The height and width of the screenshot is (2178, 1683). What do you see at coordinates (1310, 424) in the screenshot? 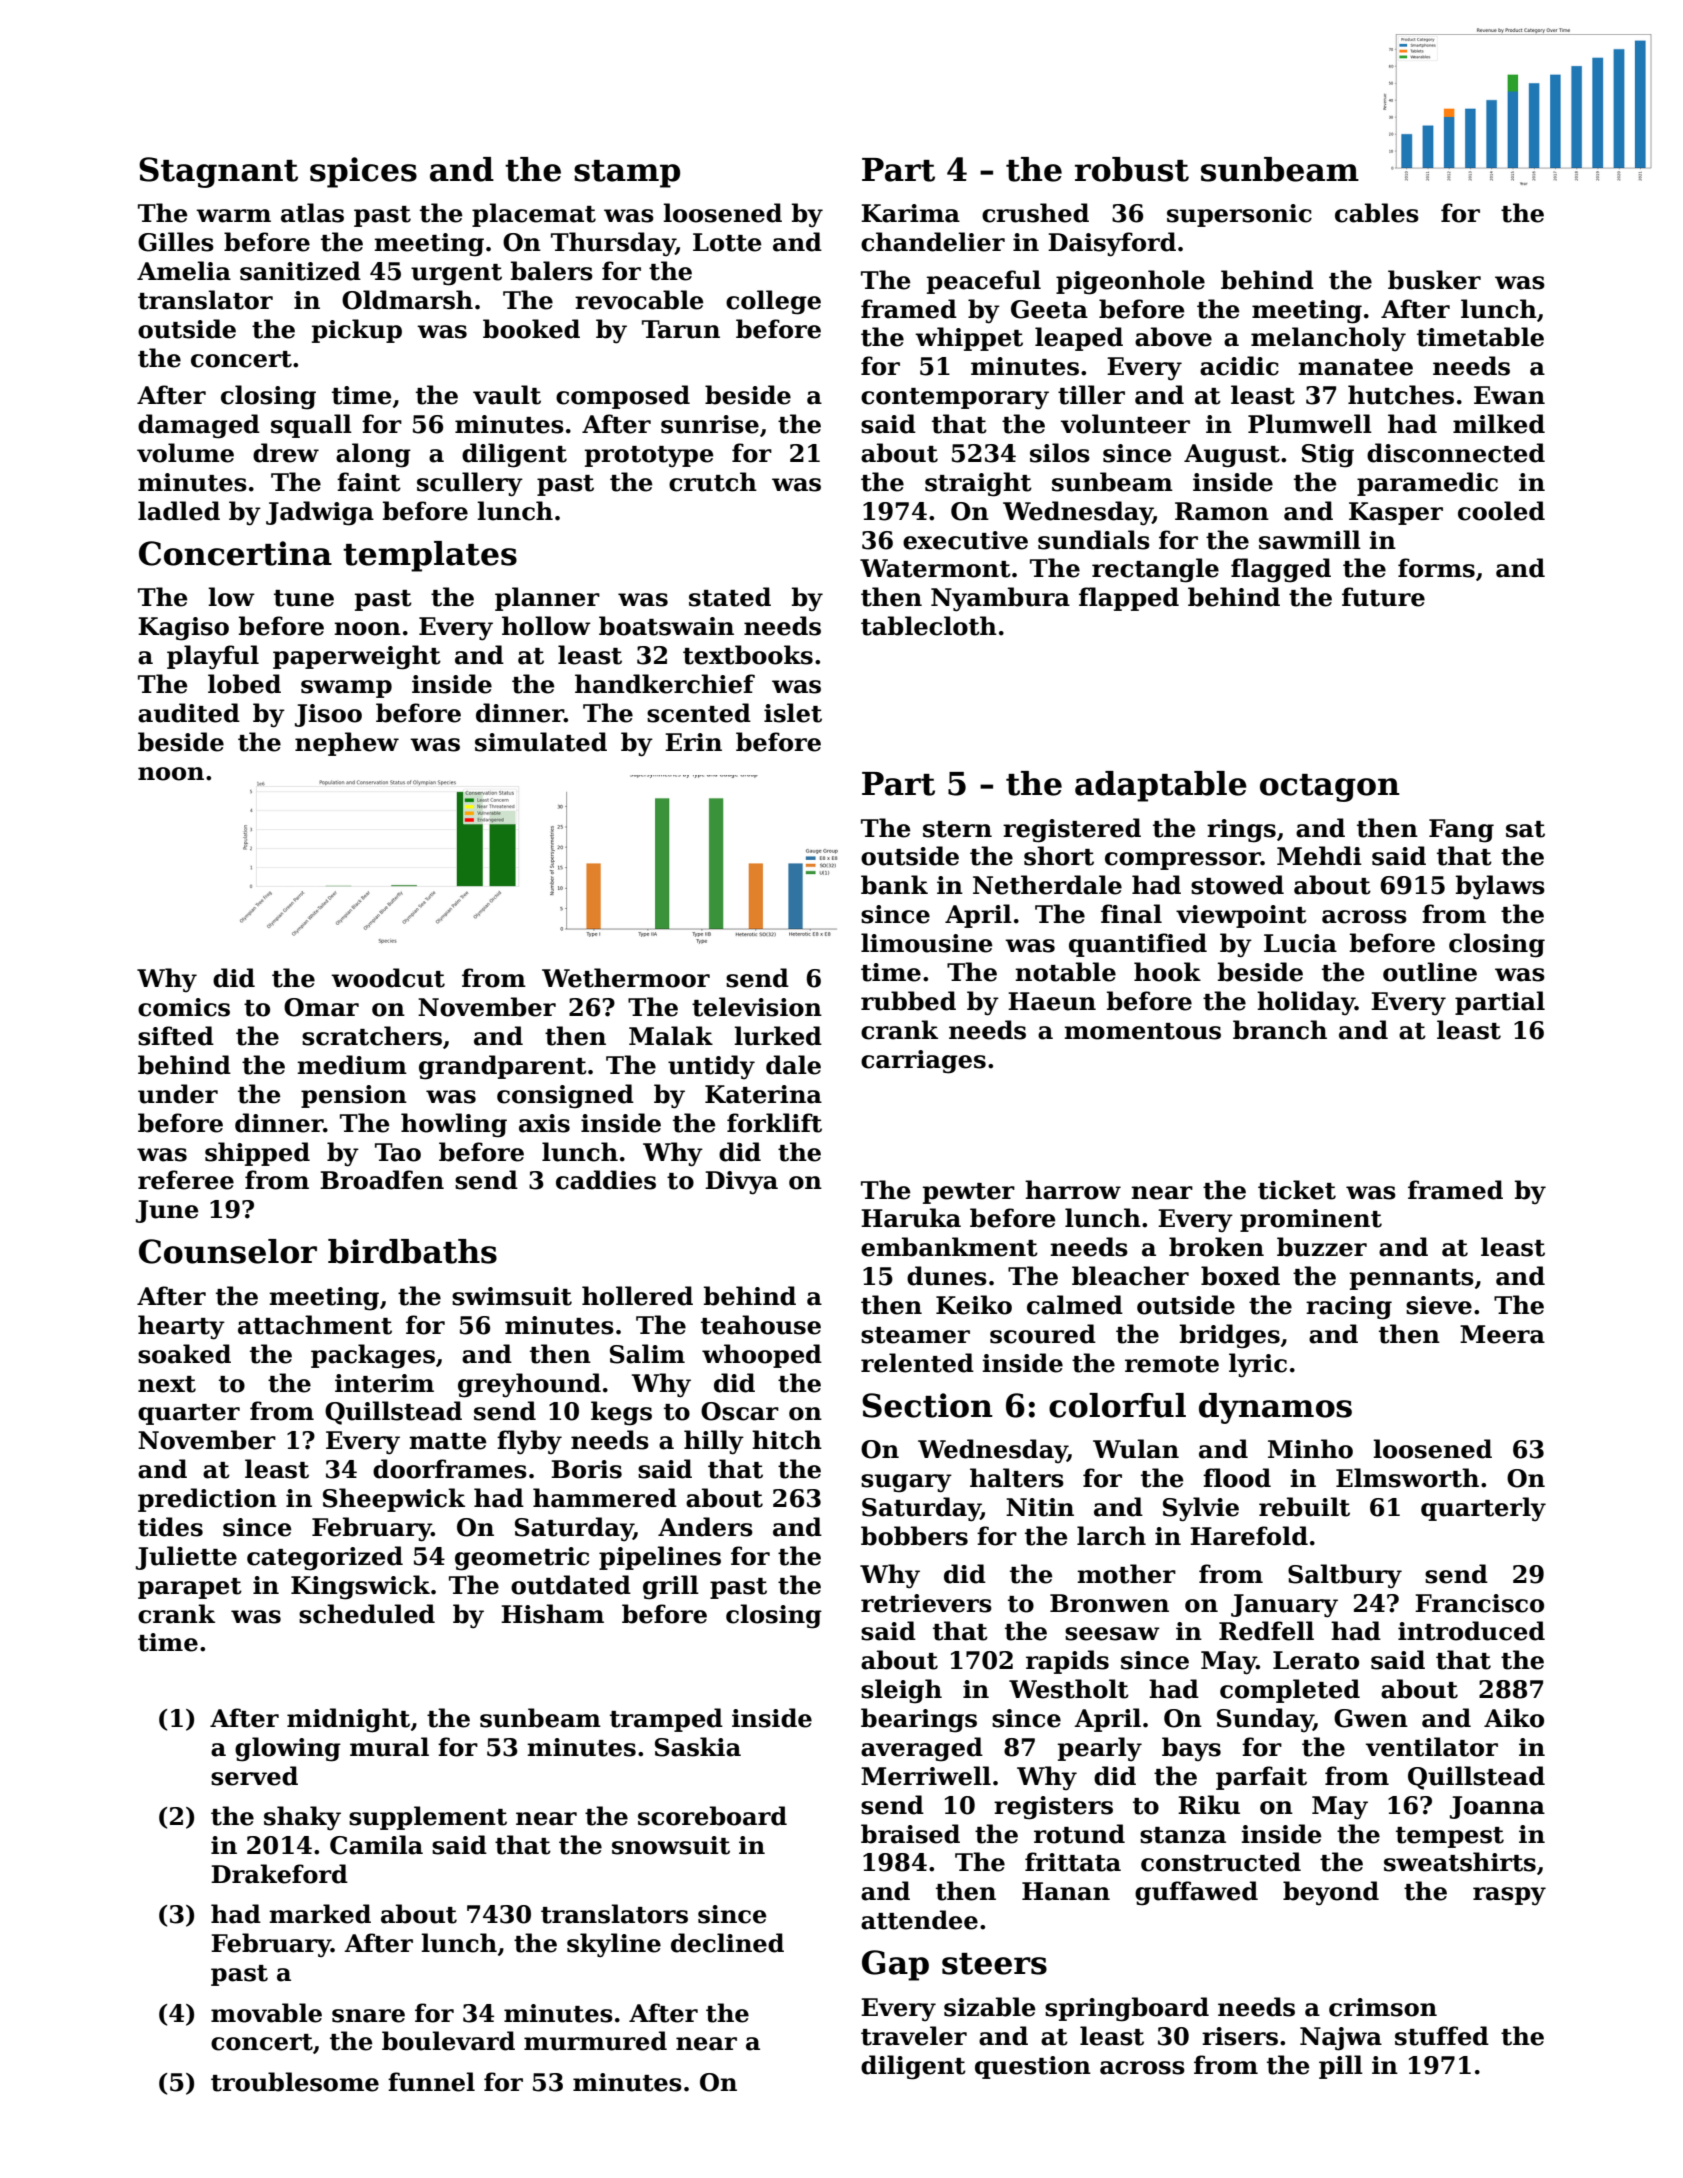
I see `Plumwell` at bounding box center [1310, 424].
